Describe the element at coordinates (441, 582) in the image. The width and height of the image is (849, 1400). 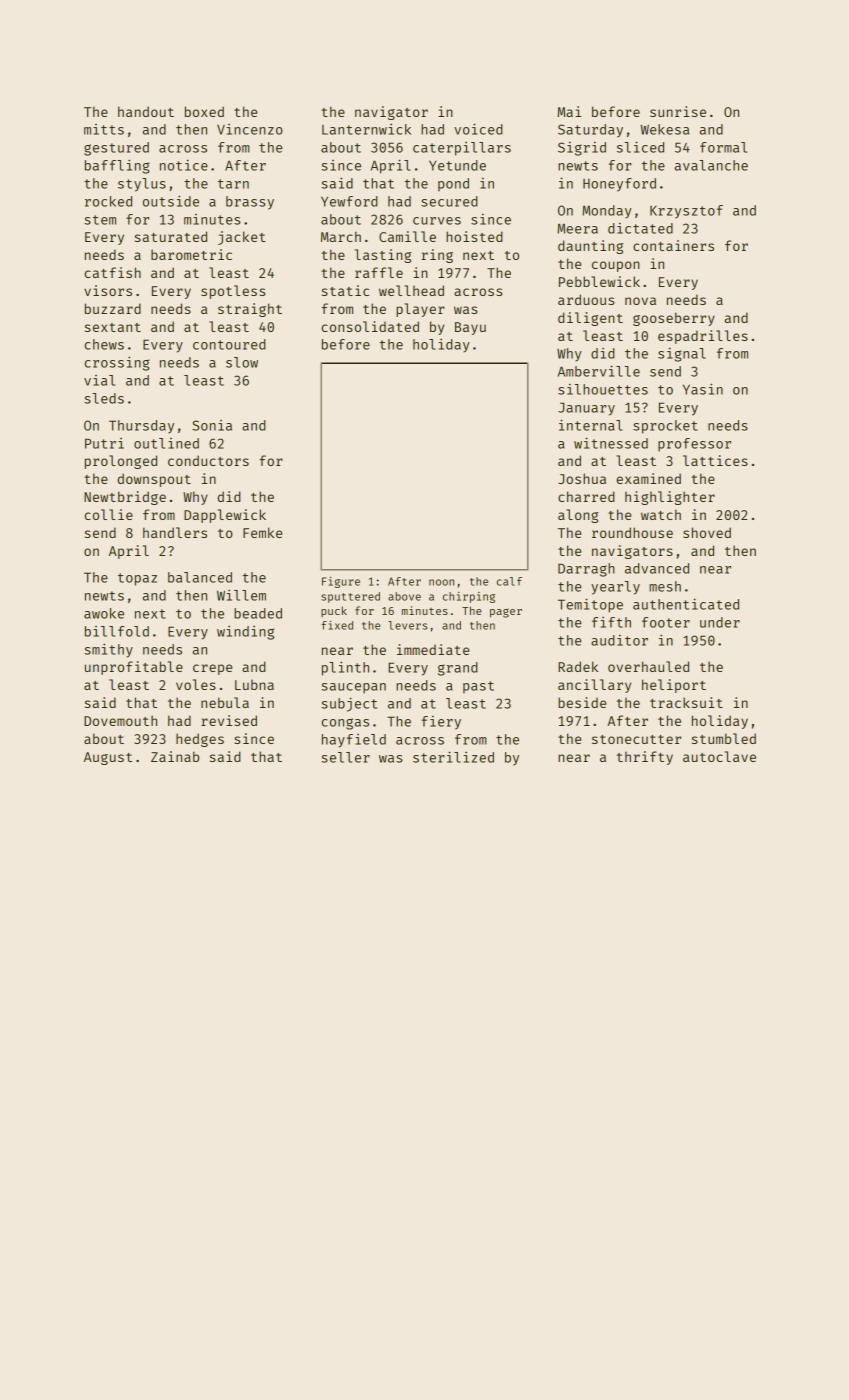
I see `noon` at that location.
